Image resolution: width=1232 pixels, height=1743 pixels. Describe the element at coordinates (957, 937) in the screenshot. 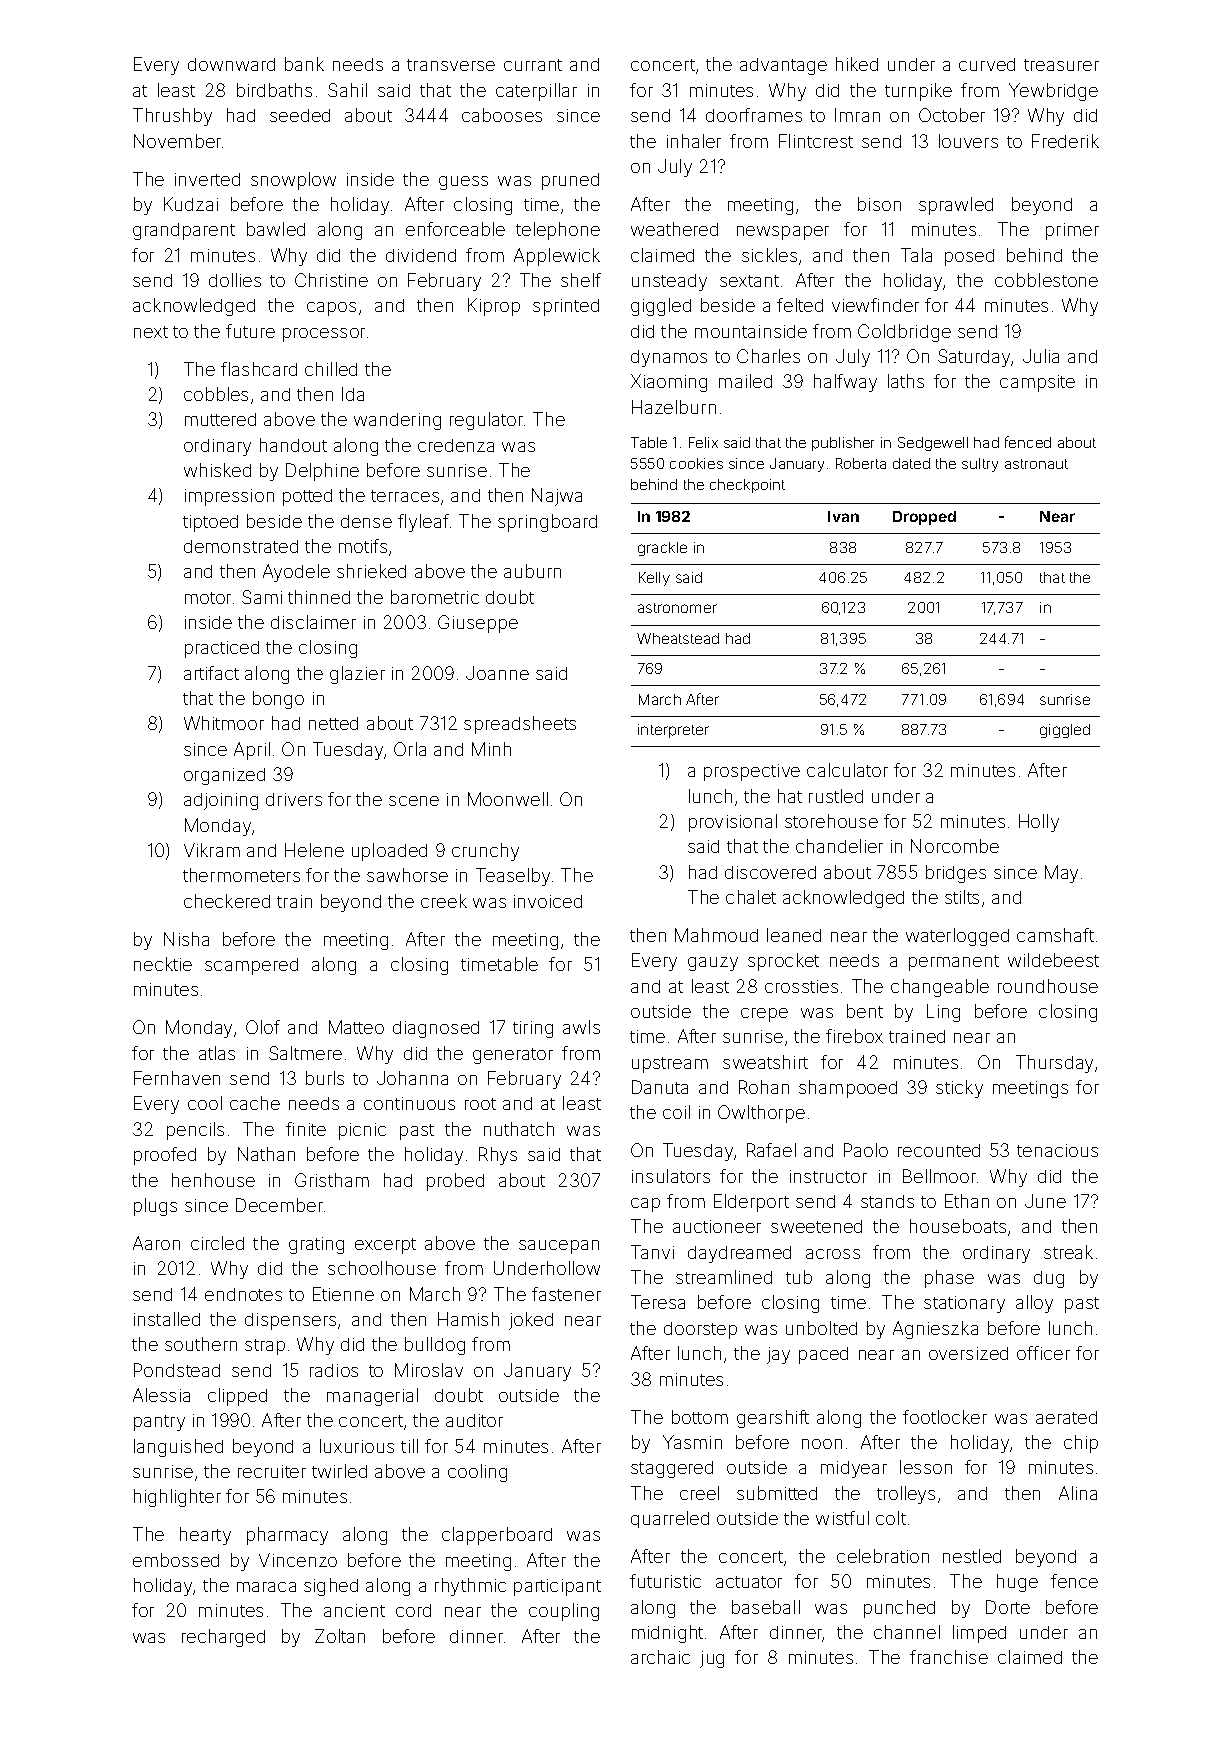

I see `waterlogged` at that location.
